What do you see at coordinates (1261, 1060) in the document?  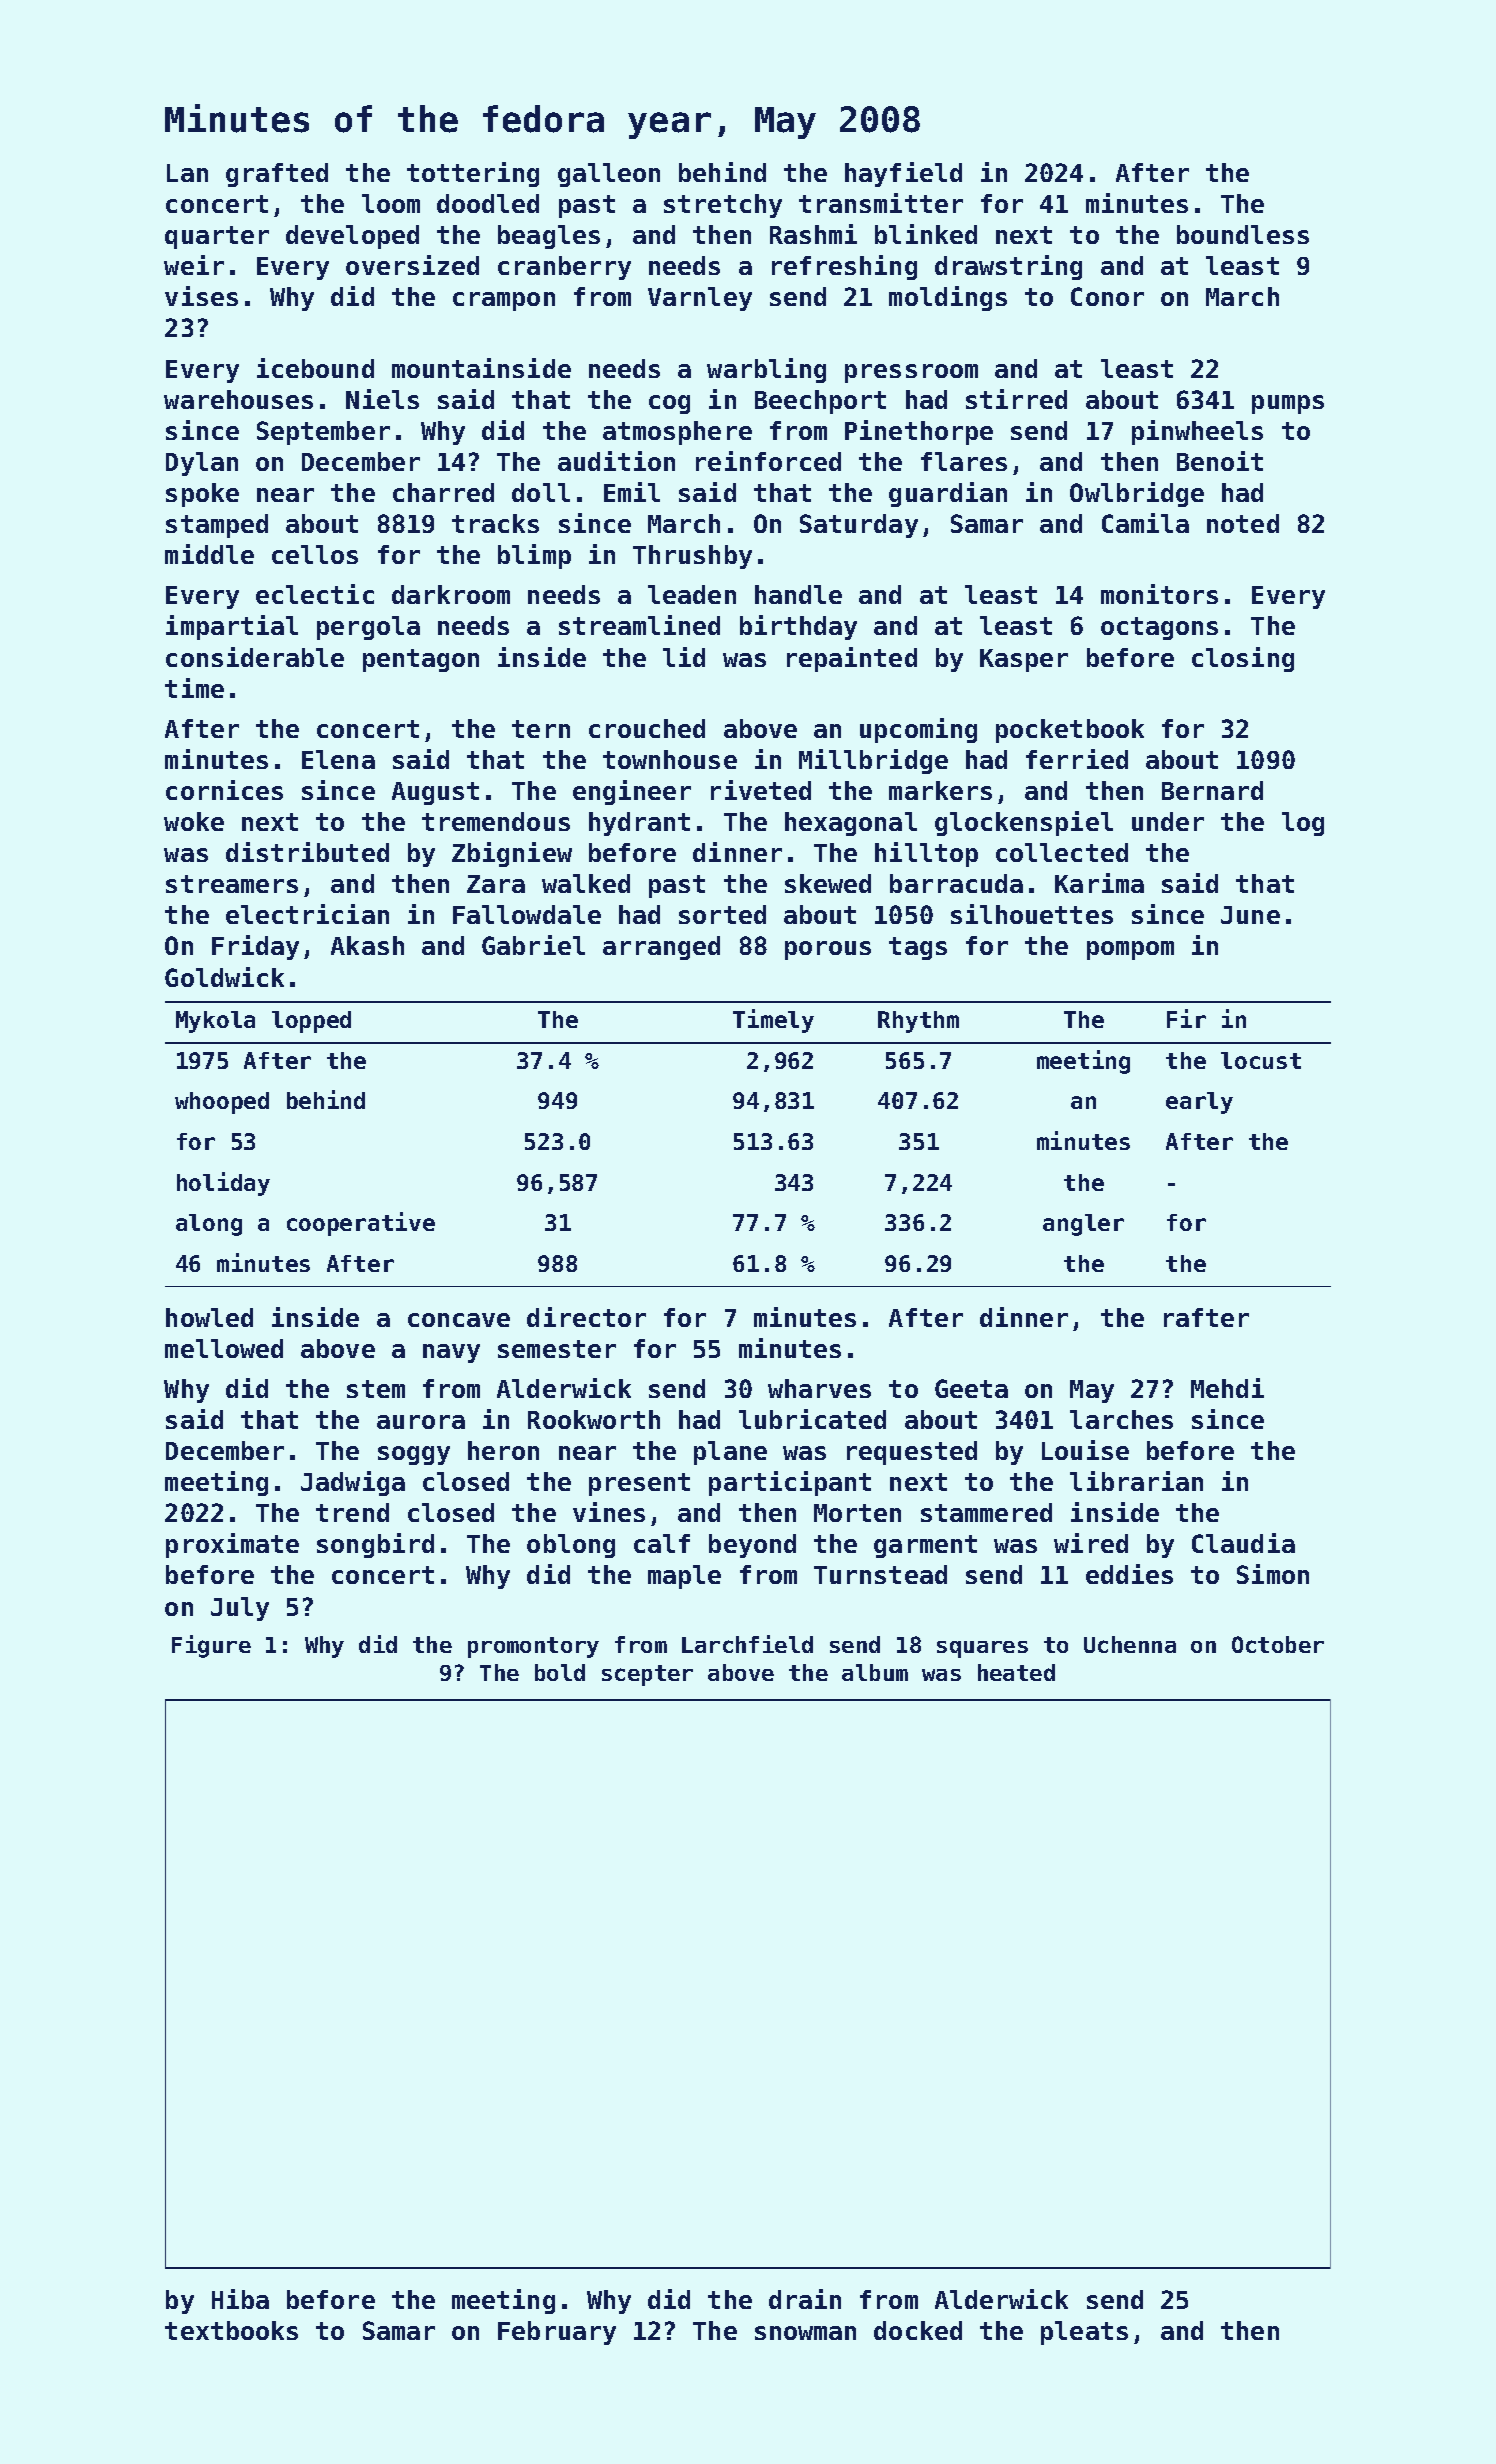 I see `locust` at bounding box center [1261, 1060].
